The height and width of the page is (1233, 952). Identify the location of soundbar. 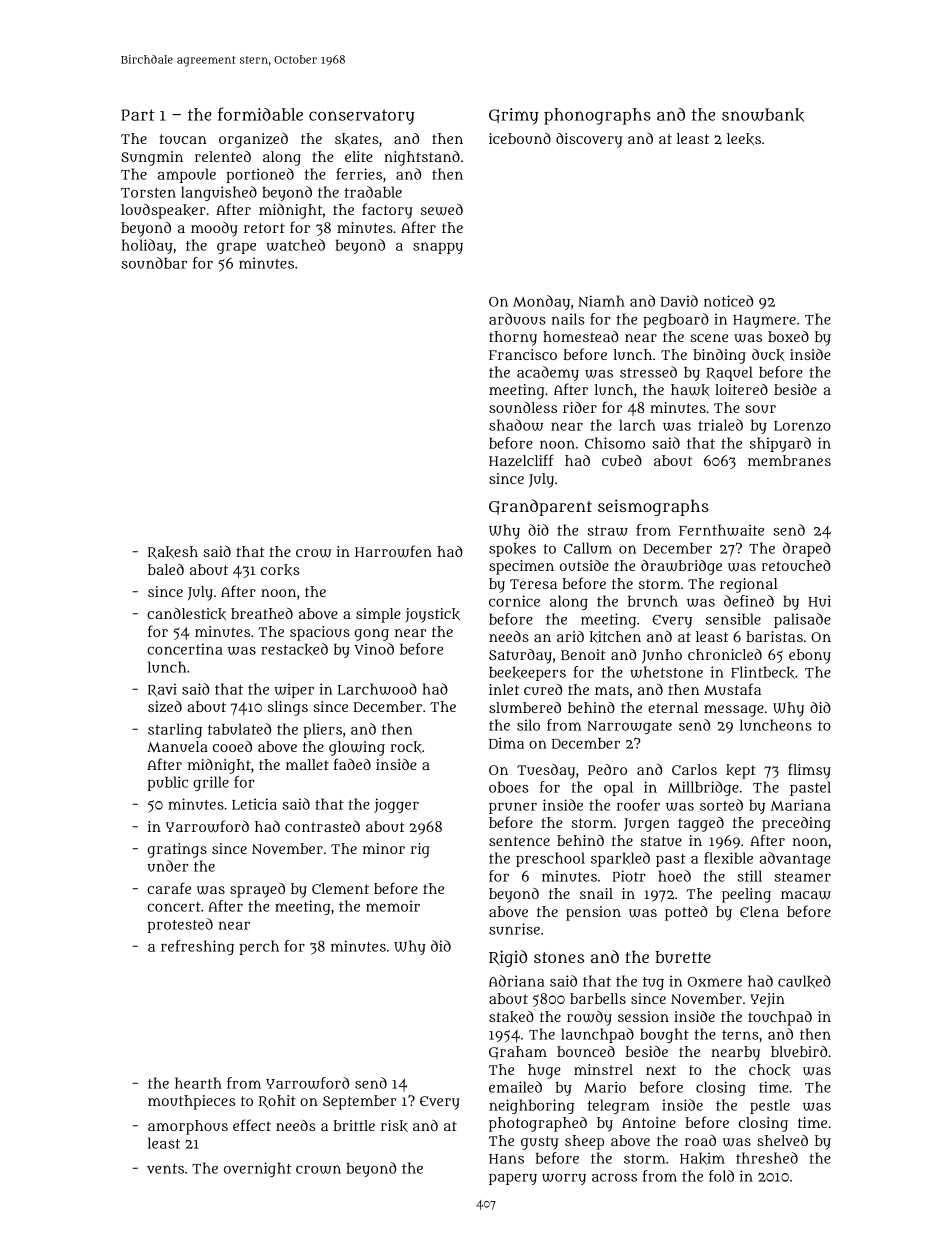
(154, 263).
